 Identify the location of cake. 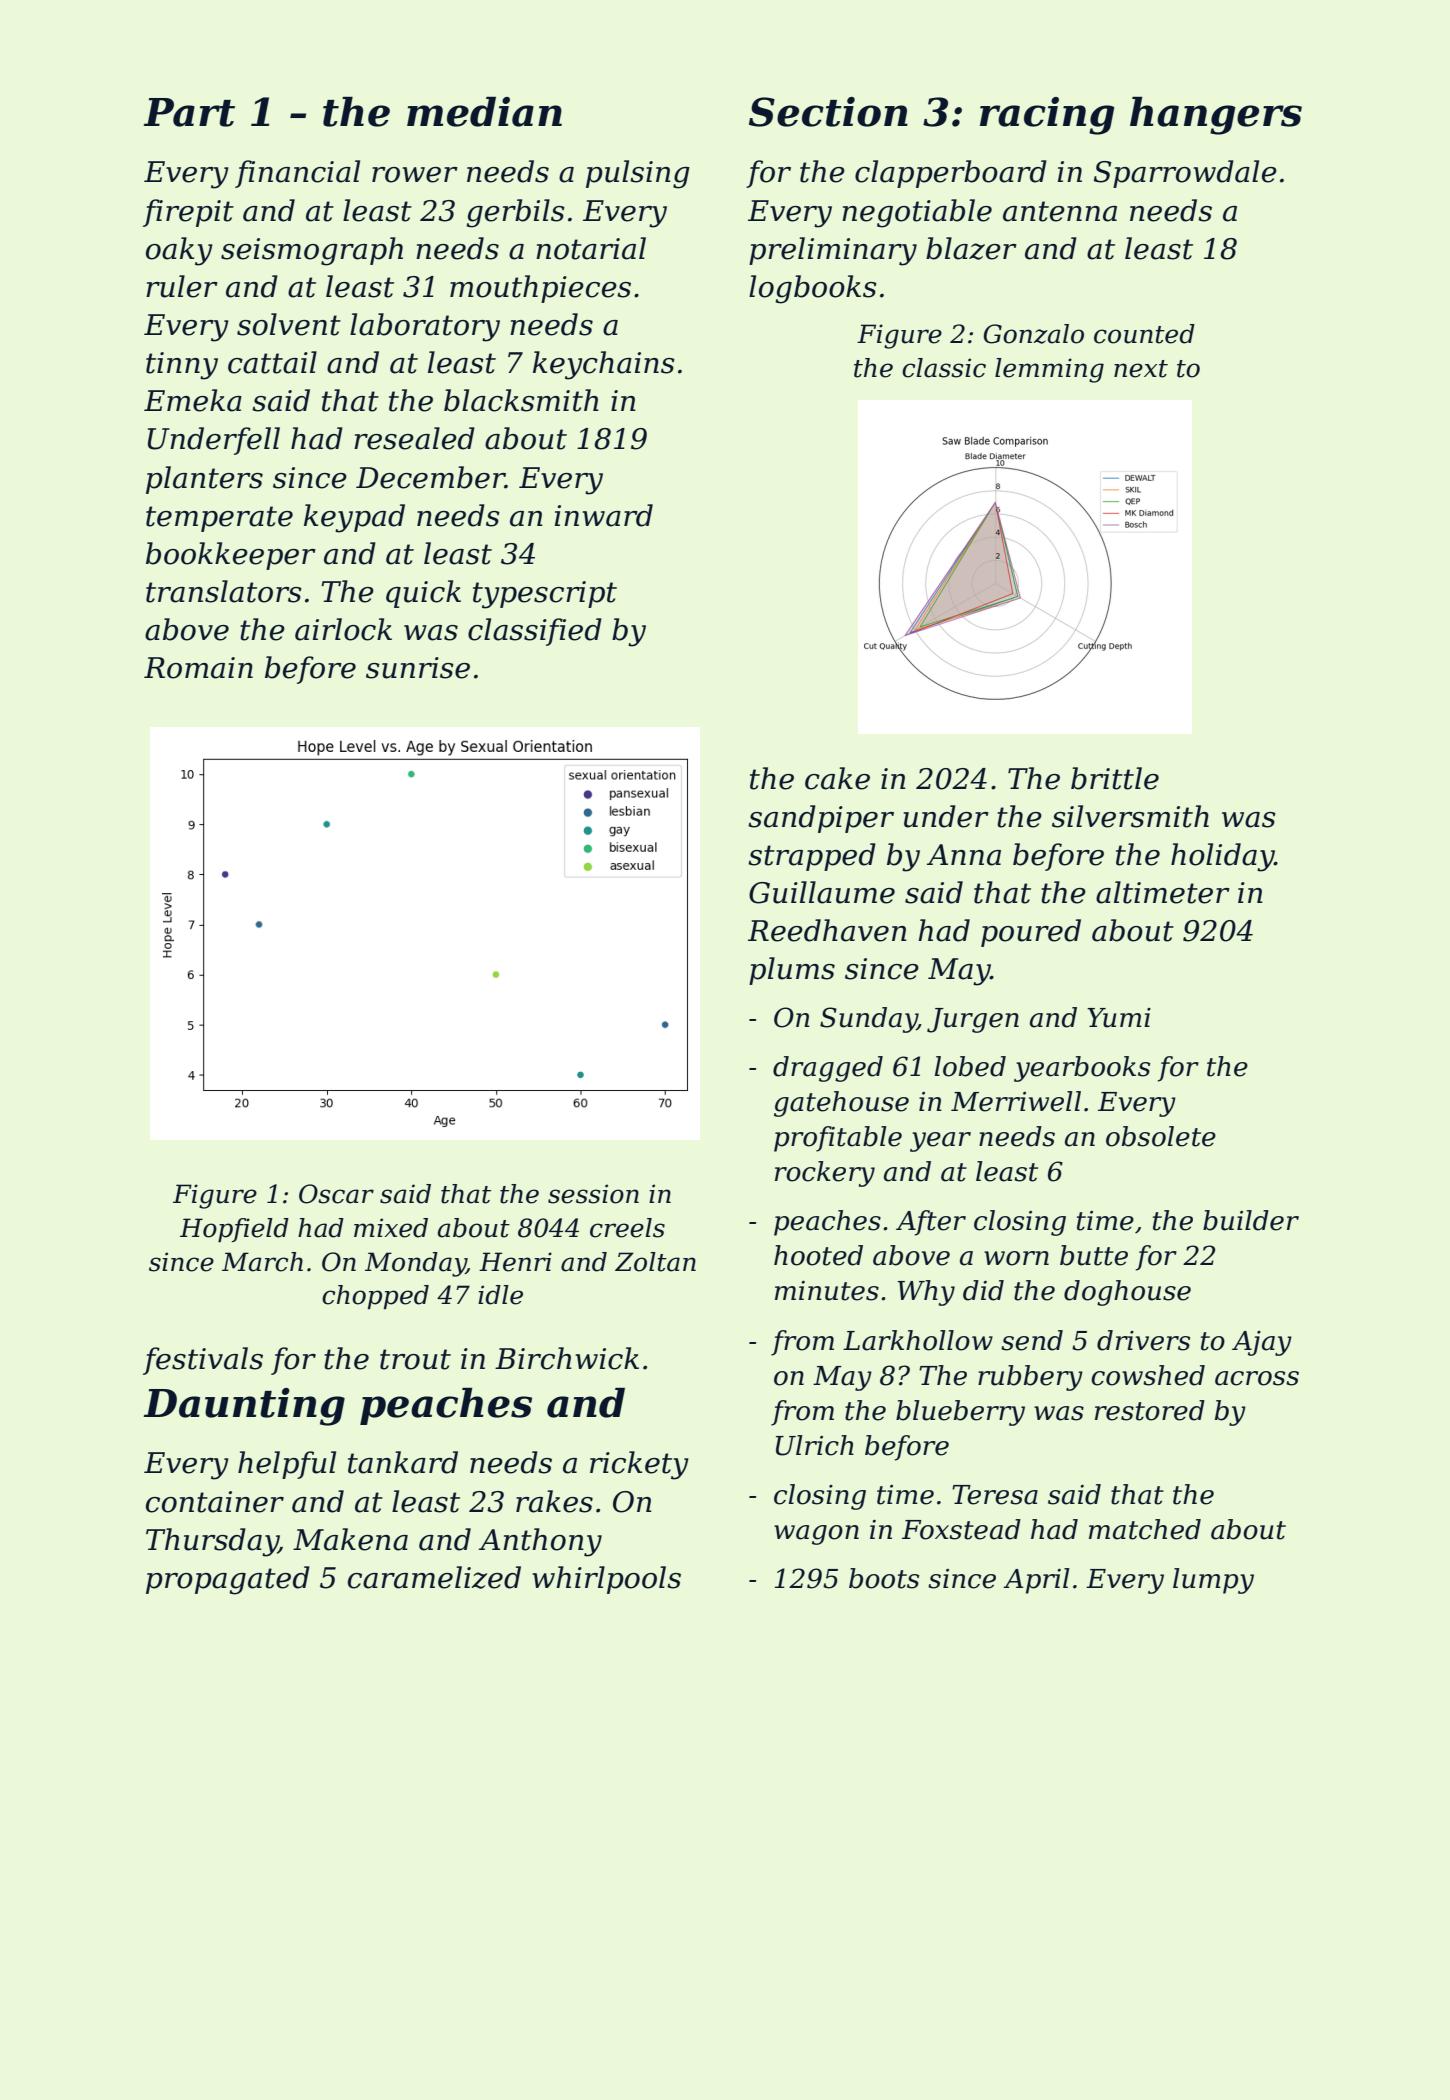
(837, 778).
